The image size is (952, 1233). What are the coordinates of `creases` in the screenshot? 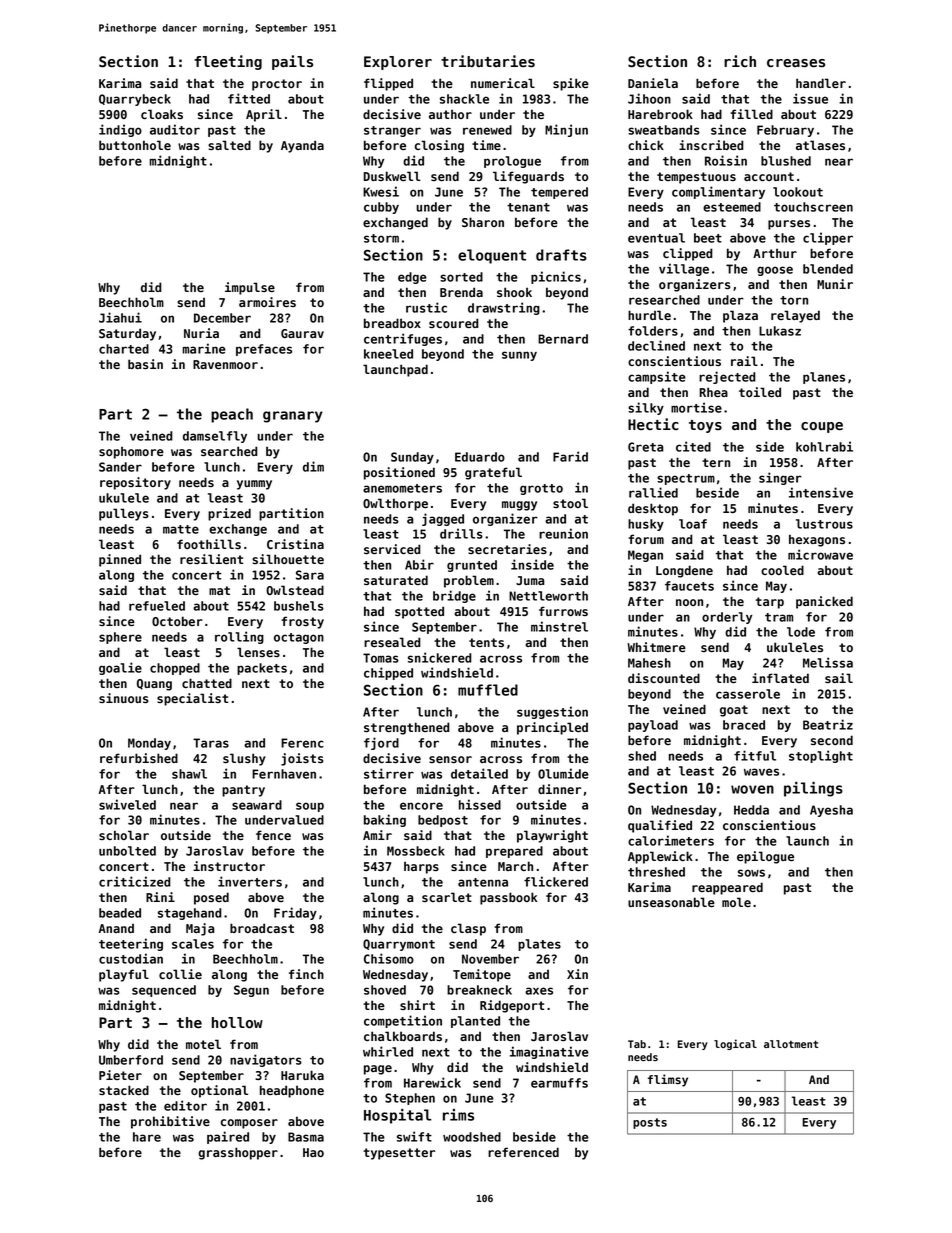 It's located at (796, 63).
